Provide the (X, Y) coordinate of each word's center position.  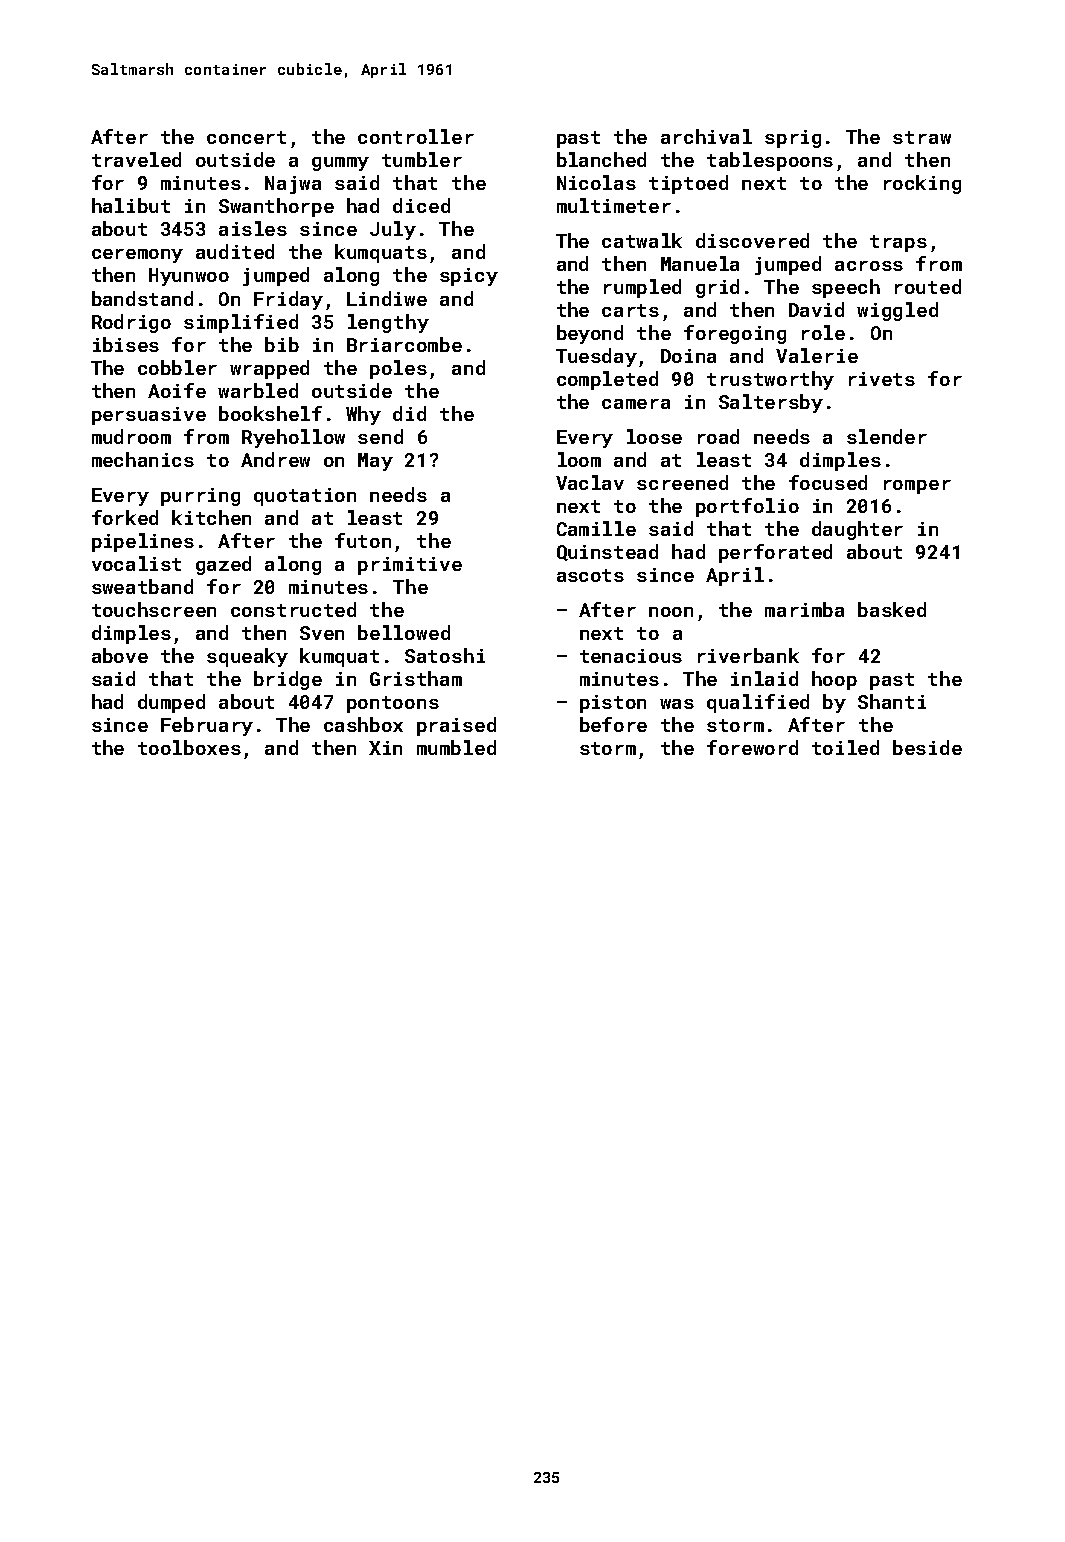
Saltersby (771, 403)
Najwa (293, 185)
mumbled (456, 747)
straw (922, 137)
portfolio (747, 507)
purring (200, 497)
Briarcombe (404, 344)
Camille (596, 528)
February (207, 726)
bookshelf (270, 413)
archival (706, 136)
